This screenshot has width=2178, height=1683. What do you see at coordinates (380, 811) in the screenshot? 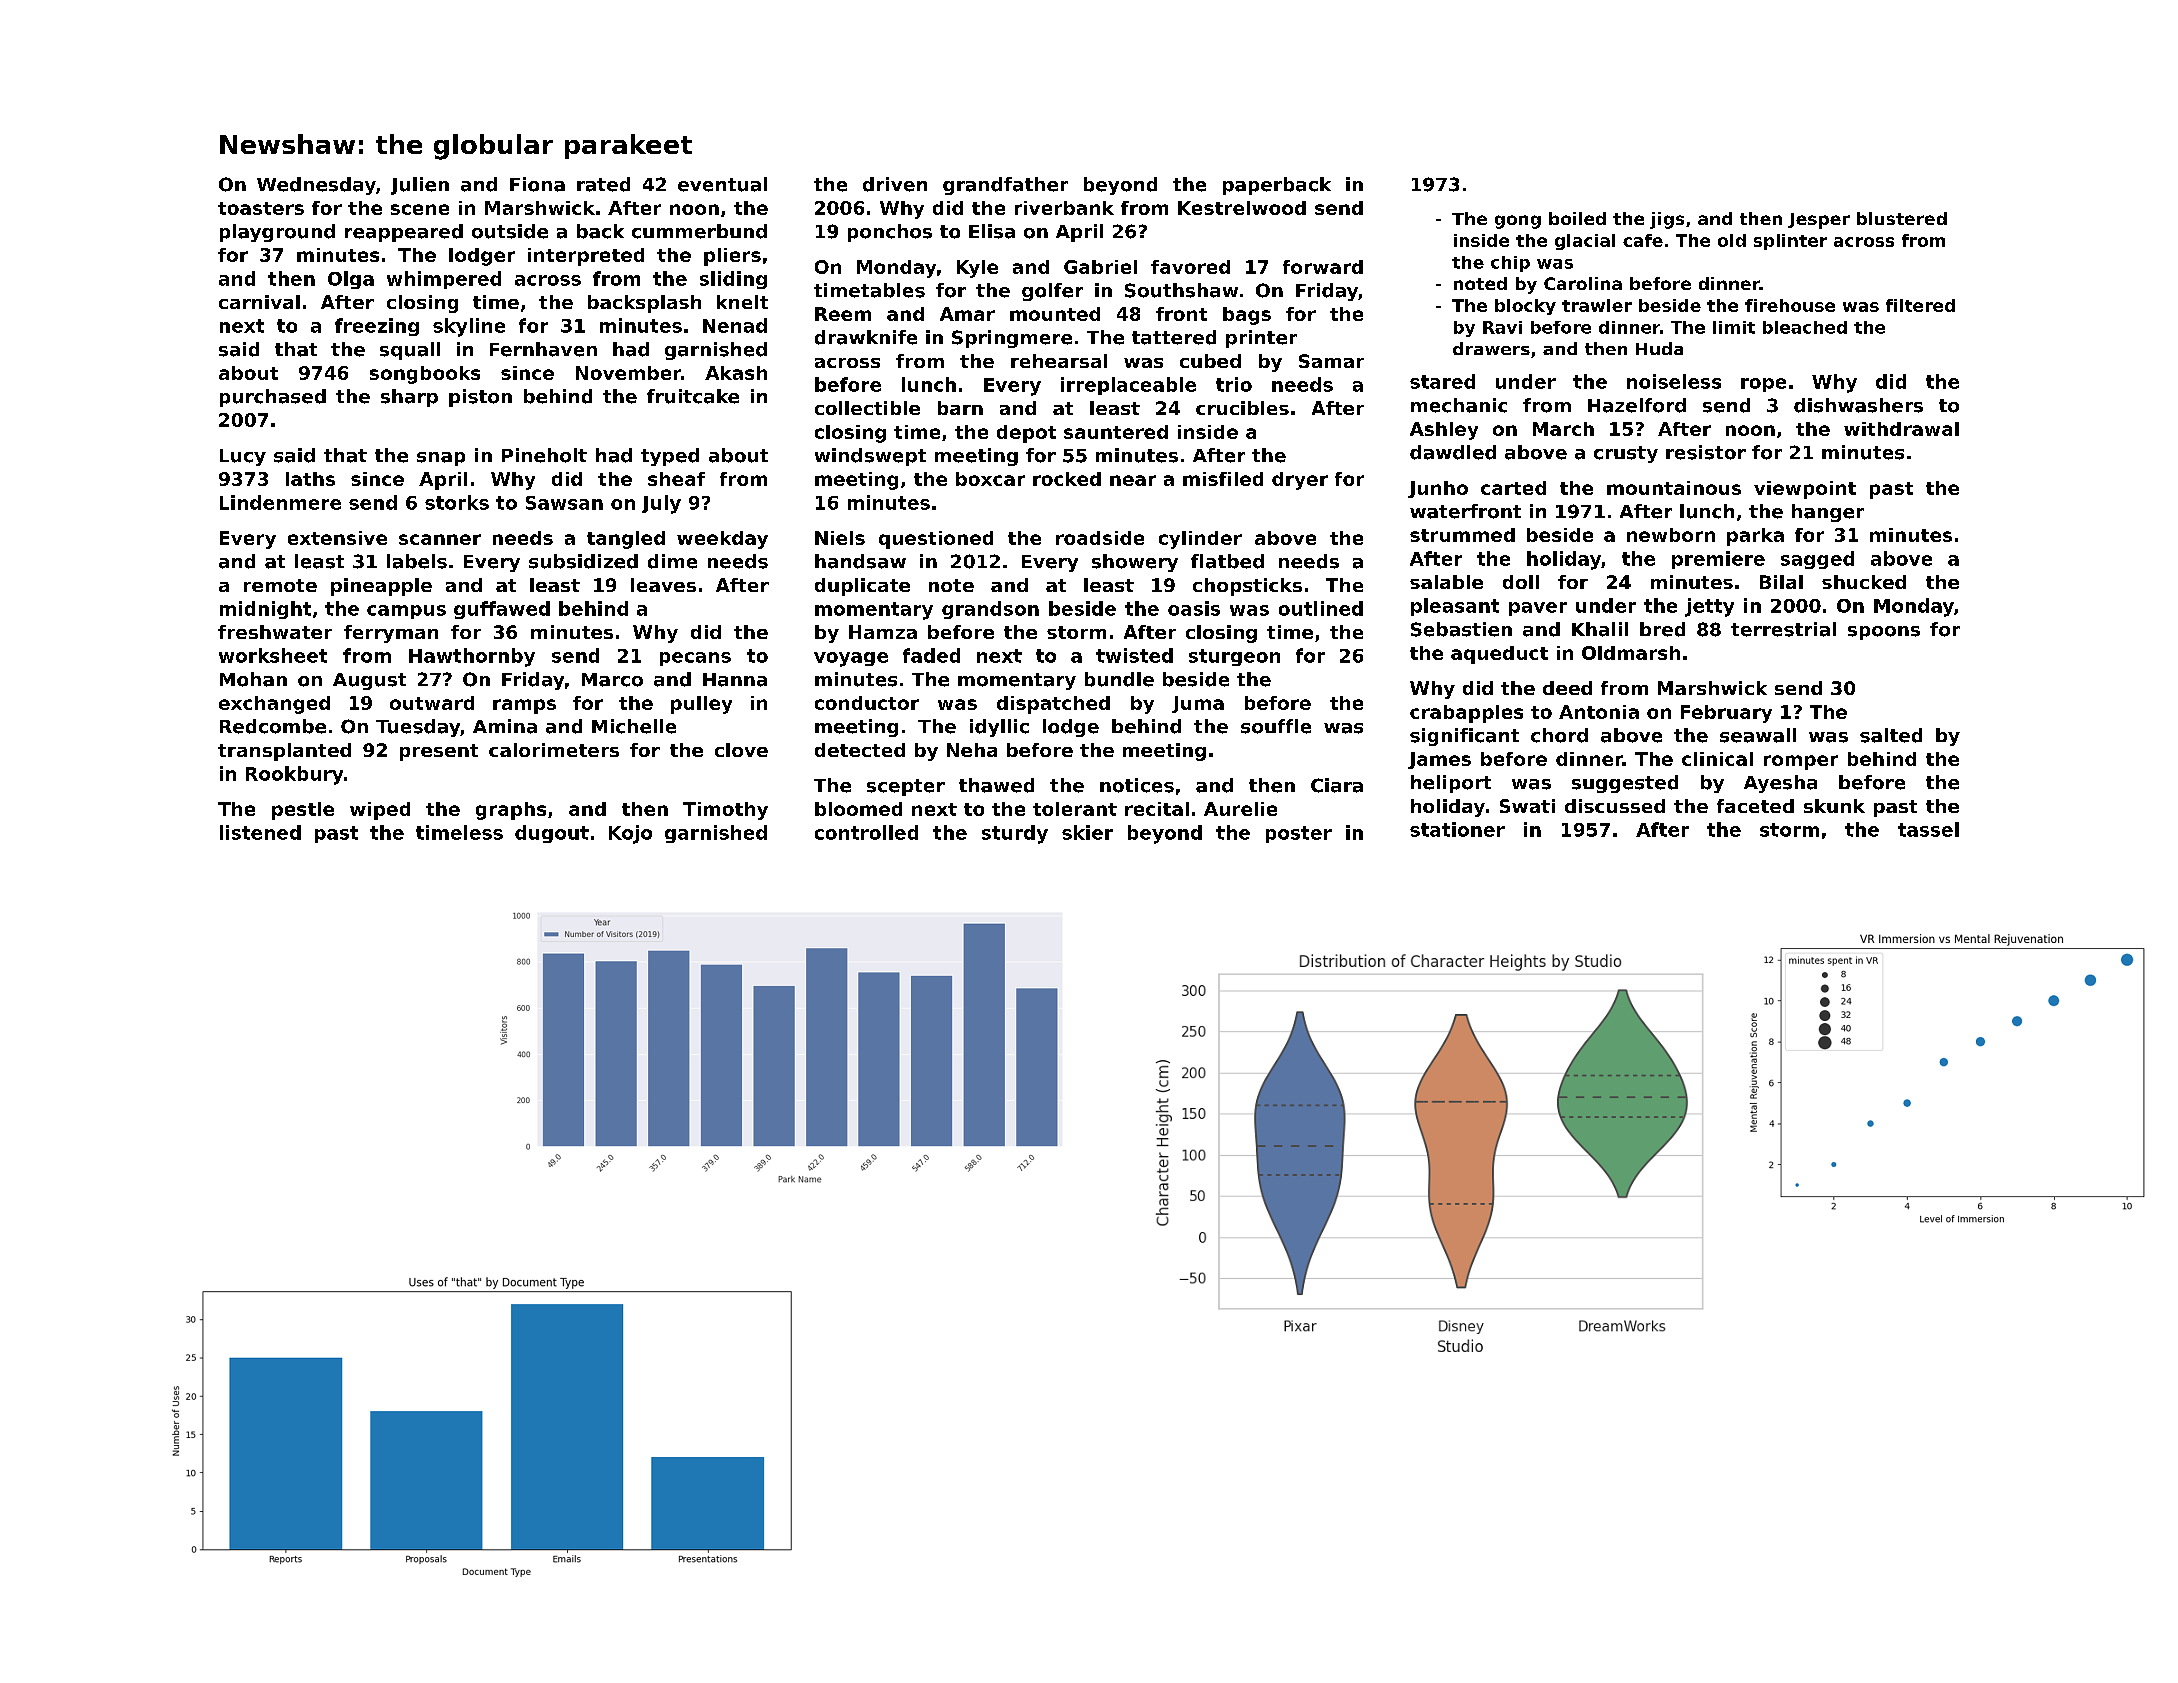
I see `wiped` at bounding box center [380, 811].
